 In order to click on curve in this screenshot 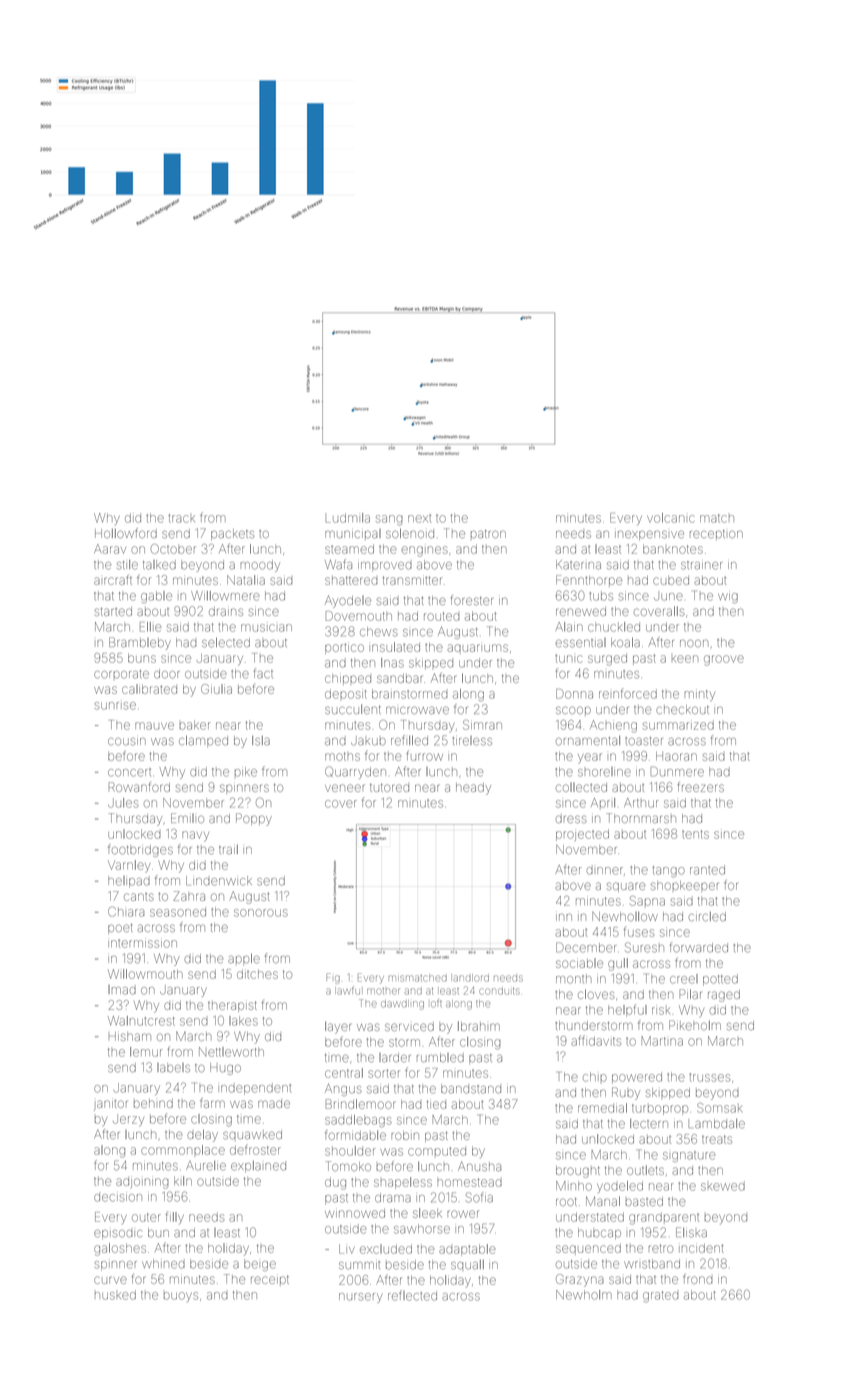, I will do `click(110, 1280)`.
